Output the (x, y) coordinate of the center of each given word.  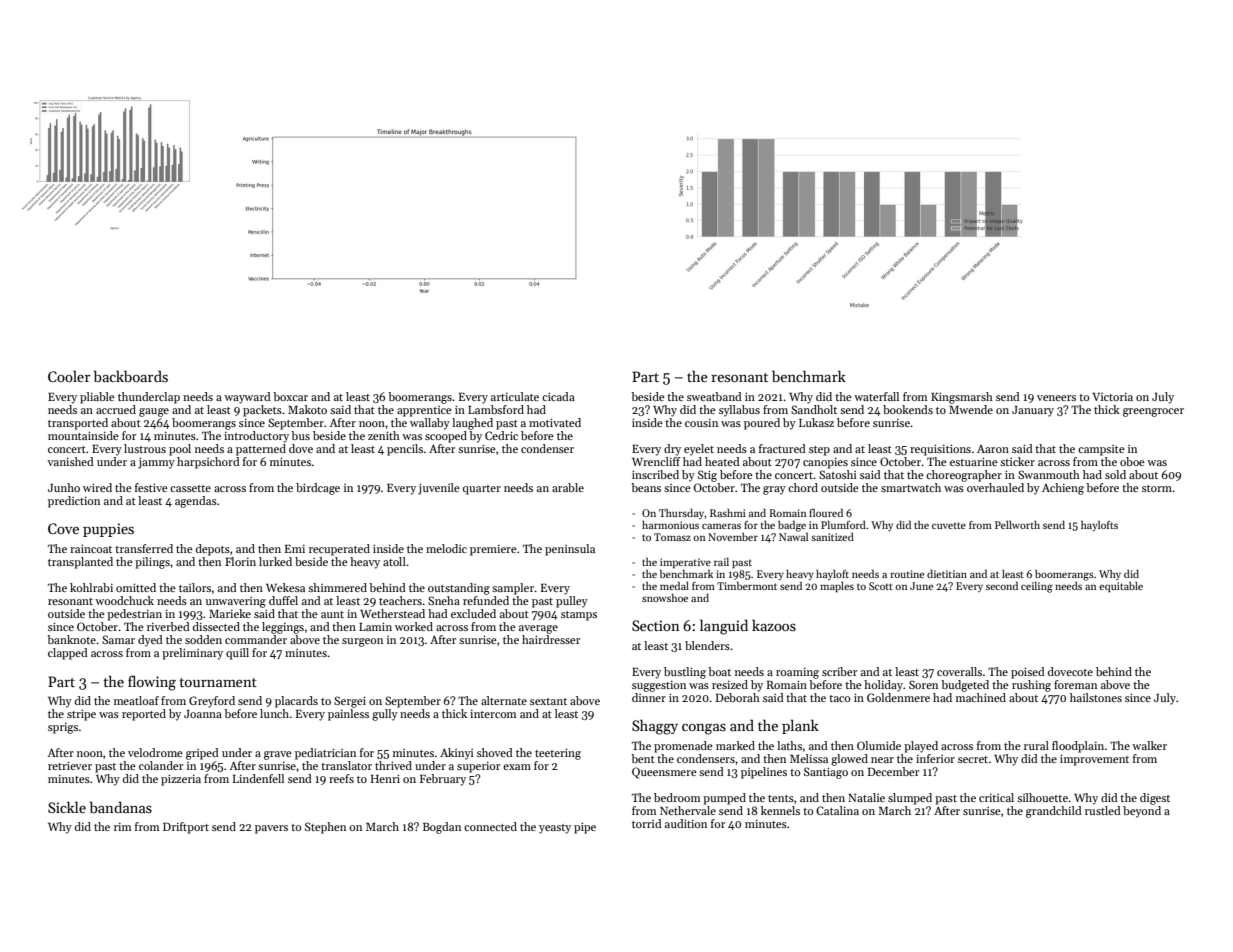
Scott (881, 586)
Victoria (1112, 397)
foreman (1075, 684)
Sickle (67, 807)
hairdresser (551, 639)
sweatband (714, 396)
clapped (68, 654)
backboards (131, 376)
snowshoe (665, 598)
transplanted (80, 563)
